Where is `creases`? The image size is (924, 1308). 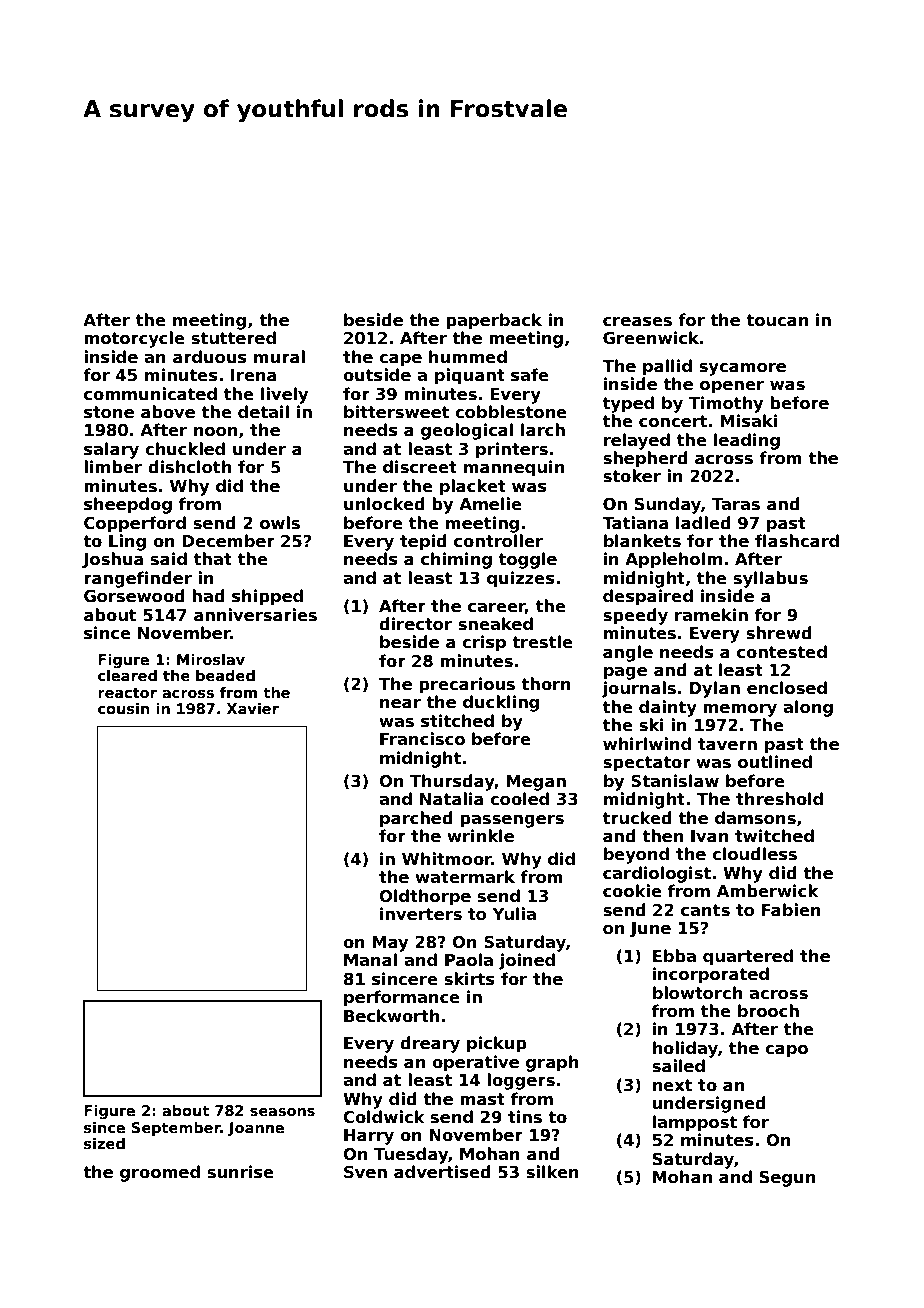 creases is located at coordinates (637, 322).
